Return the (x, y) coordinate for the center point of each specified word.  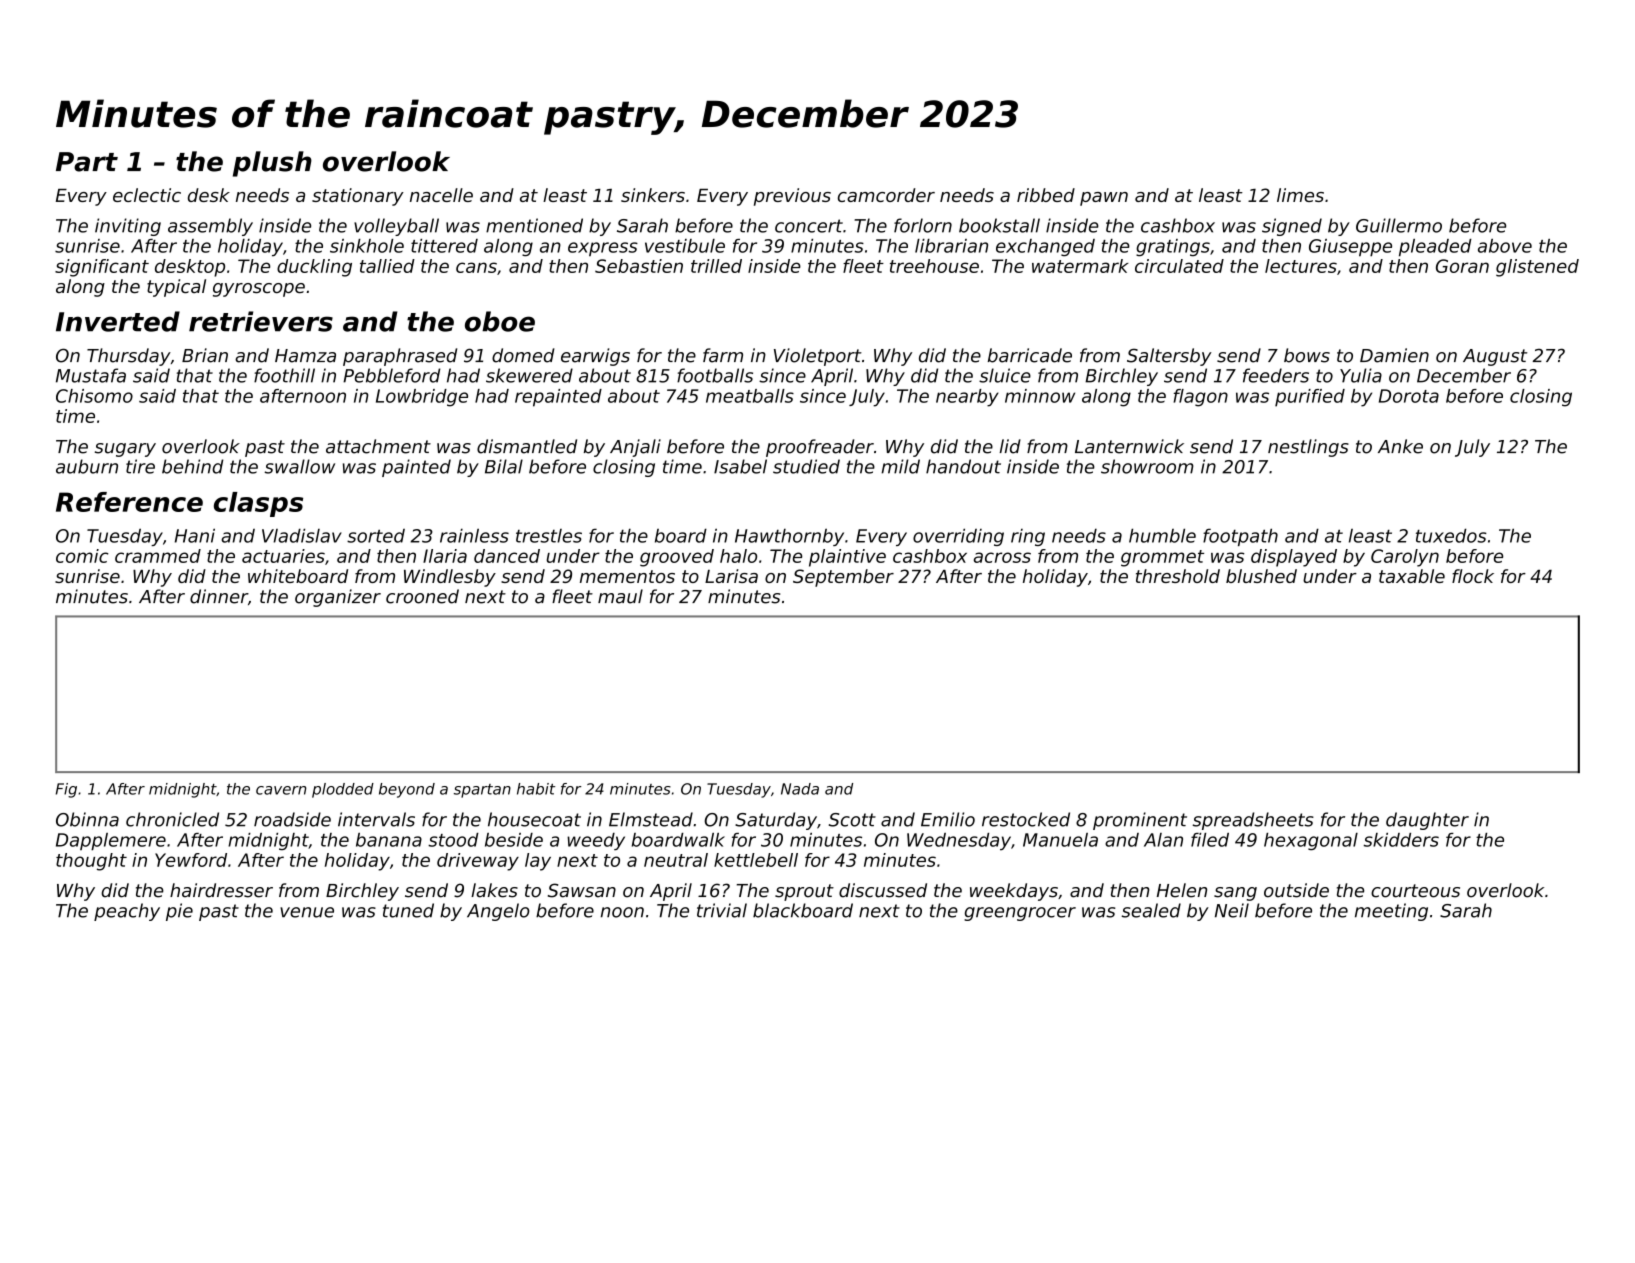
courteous (1415, 891)
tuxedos (1451, 535)
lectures (1301, 266)
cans (476, 267)
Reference (129, 502)
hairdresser (221, 890)
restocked (1026, 819)
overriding (958, 537)
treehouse (934, 266)
